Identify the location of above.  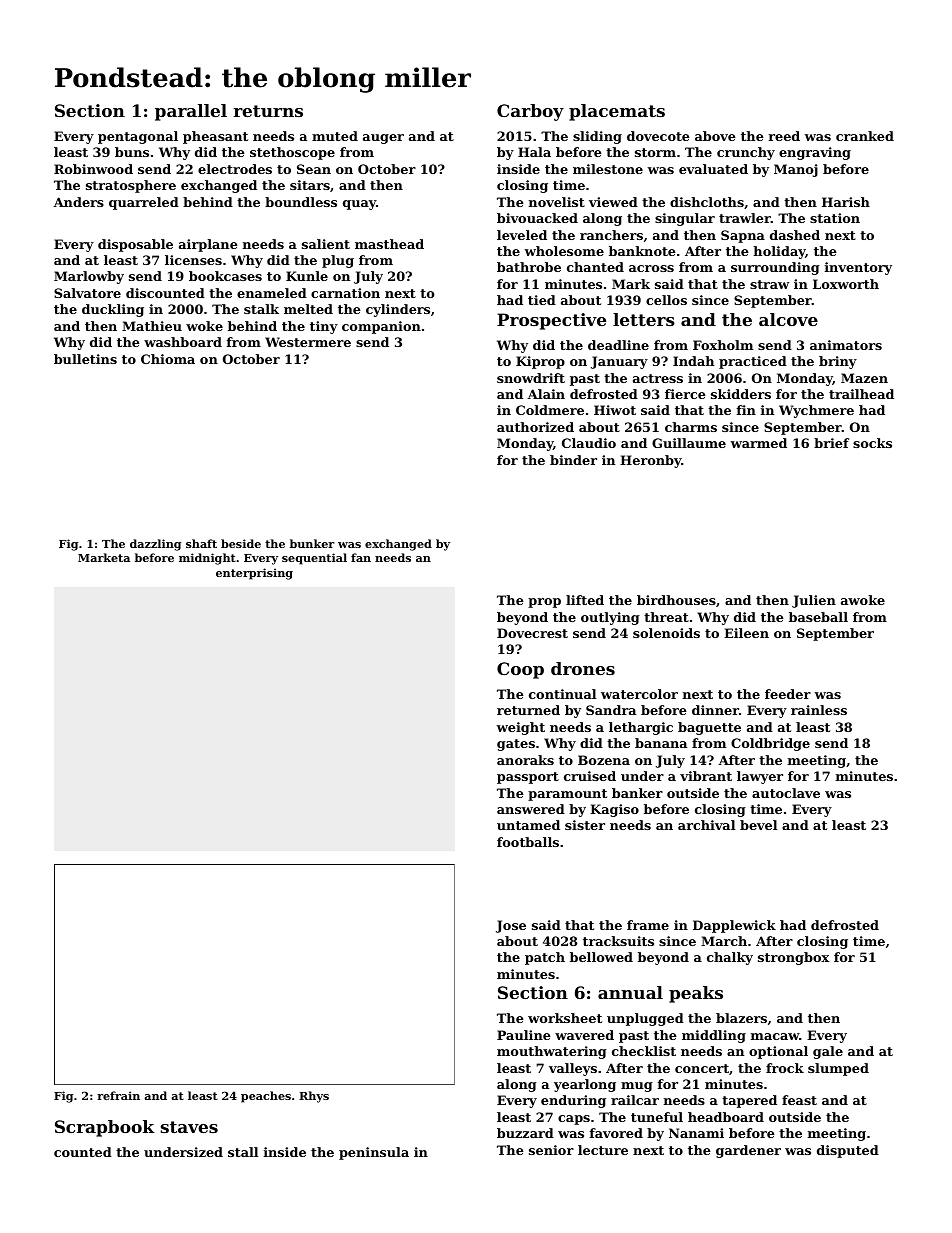
(715, 136).
